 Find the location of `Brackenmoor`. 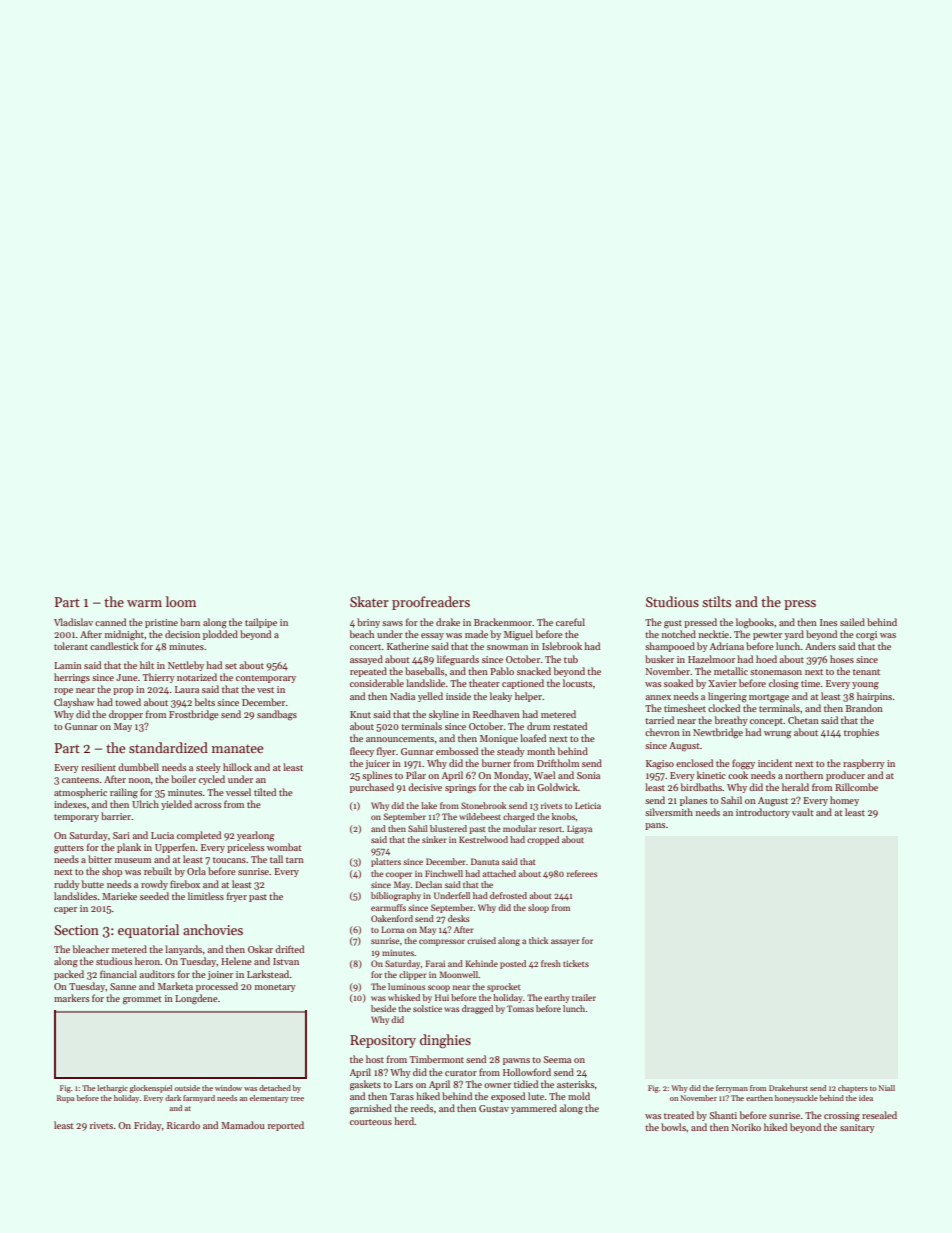

Brackenmoor is located at coordinates (503, 622).
